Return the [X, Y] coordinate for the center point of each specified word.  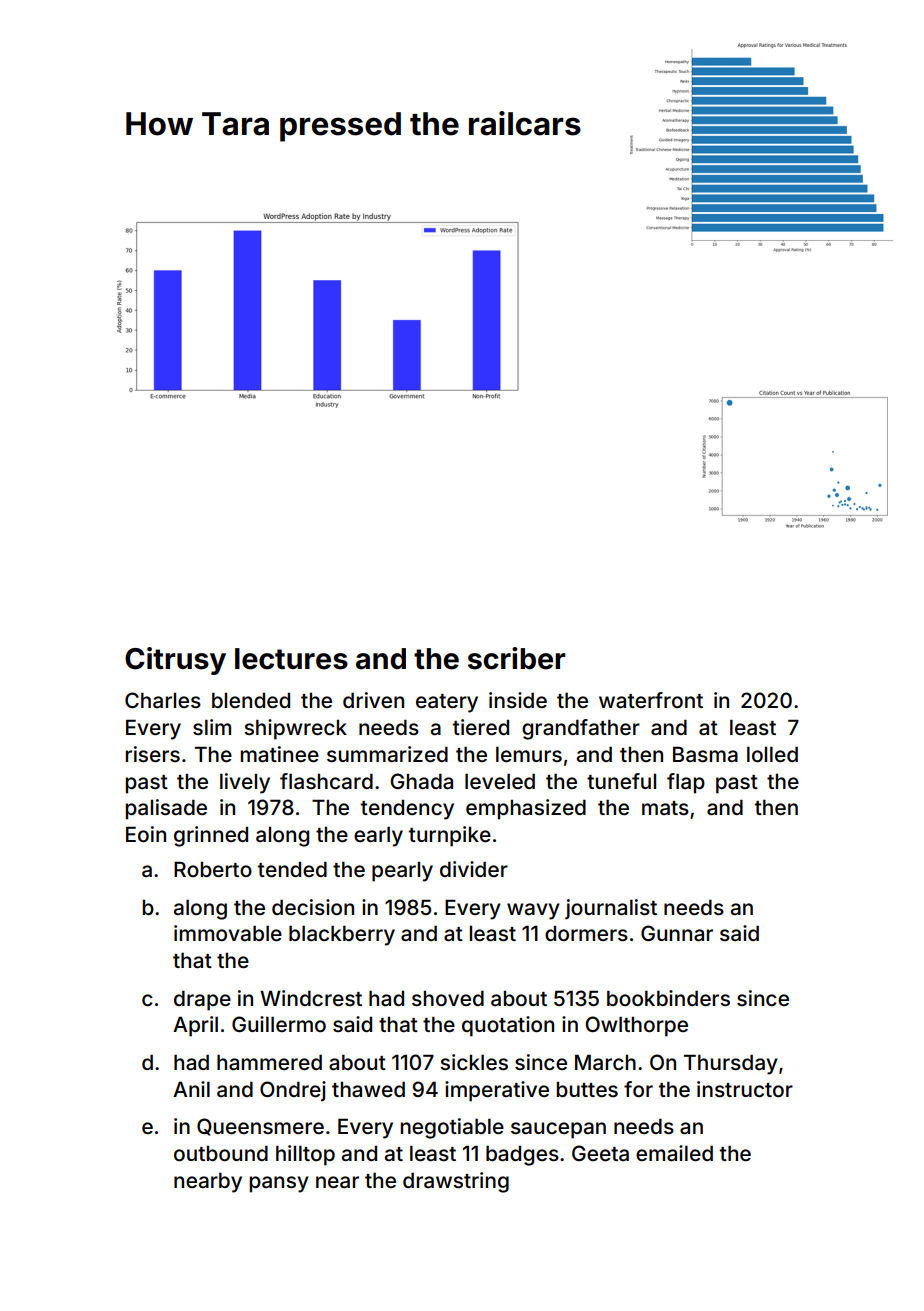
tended [292, 869]
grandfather [581, 729]
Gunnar [677, 933]
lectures [291, 659]
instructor [745, 1089]
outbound [221, 1153]
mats [665, 808]
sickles [474, 1062]
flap [686, 783]
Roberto [213, 869]
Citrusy [175, 661]
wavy [533, 911]
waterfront [651, 700]
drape [202, 1001]
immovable [228, 933]
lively [245, 783]
